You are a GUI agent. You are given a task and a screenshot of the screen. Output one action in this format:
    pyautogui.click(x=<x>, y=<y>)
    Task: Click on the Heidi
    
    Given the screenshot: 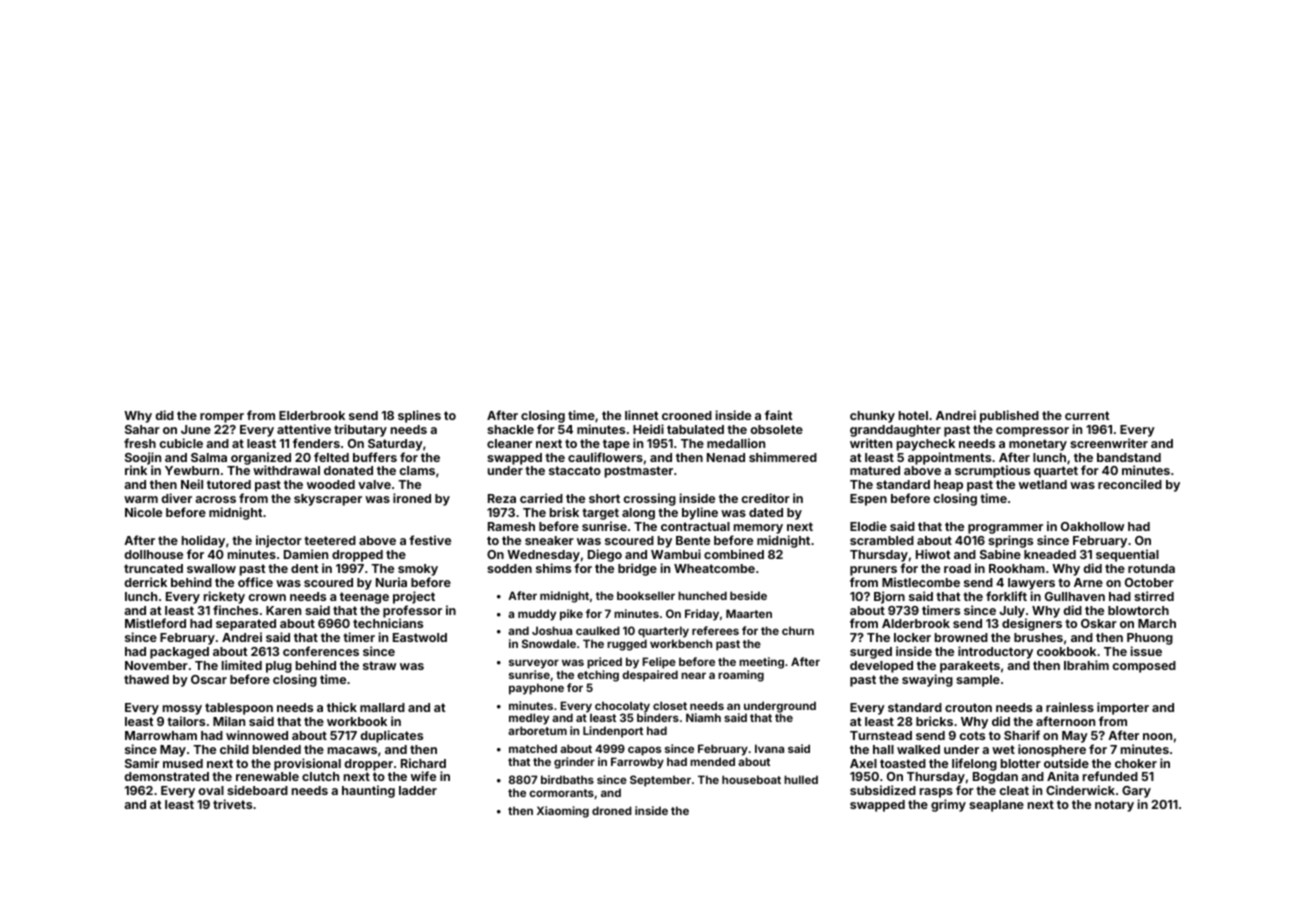 What is the action you would take?
    pyautogui.click(x=648, y=429)
